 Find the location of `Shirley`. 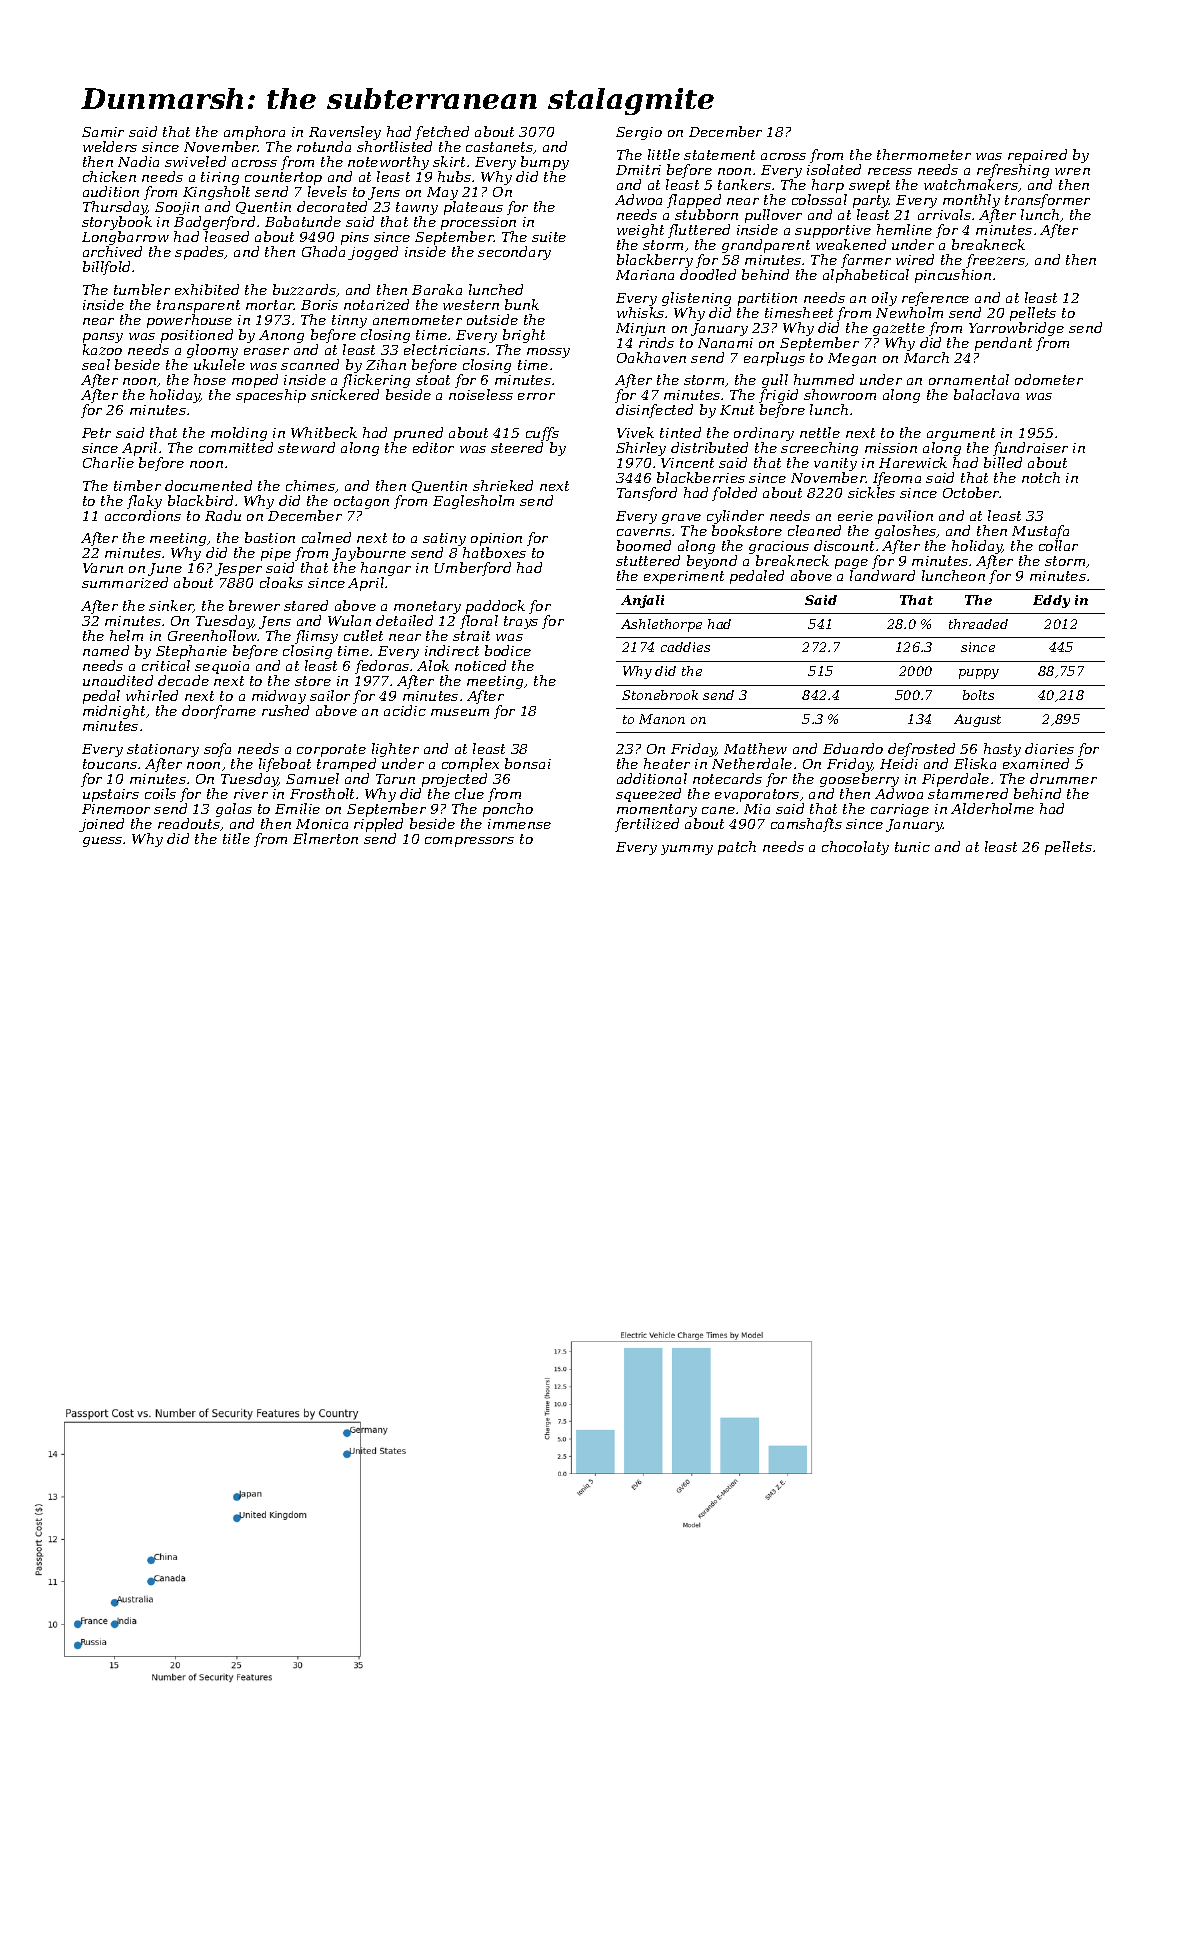

Shirley is located at coordinates (641, 449).
